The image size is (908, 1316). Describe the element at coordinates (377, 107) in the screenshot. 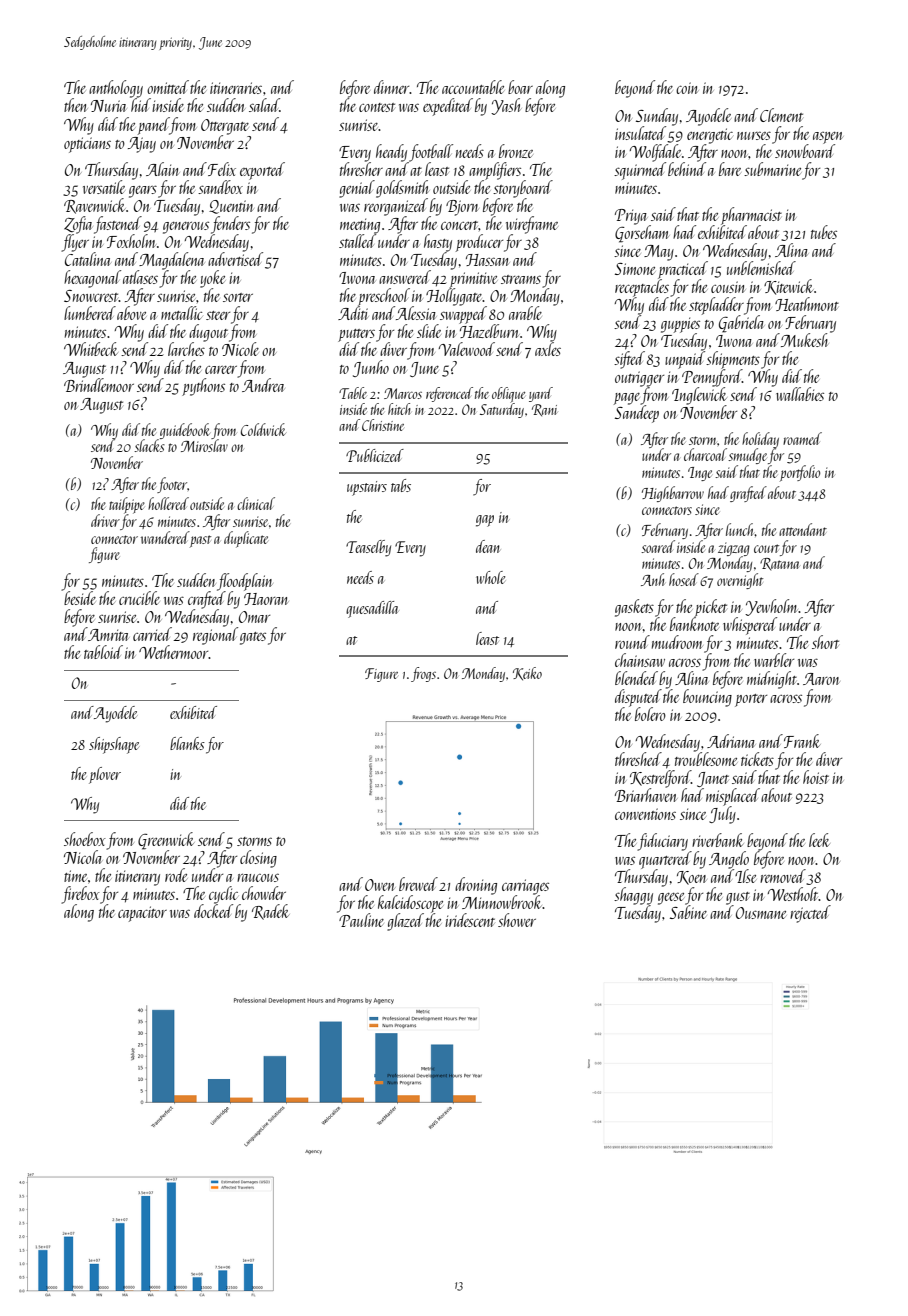

I see `contest` at that location.
